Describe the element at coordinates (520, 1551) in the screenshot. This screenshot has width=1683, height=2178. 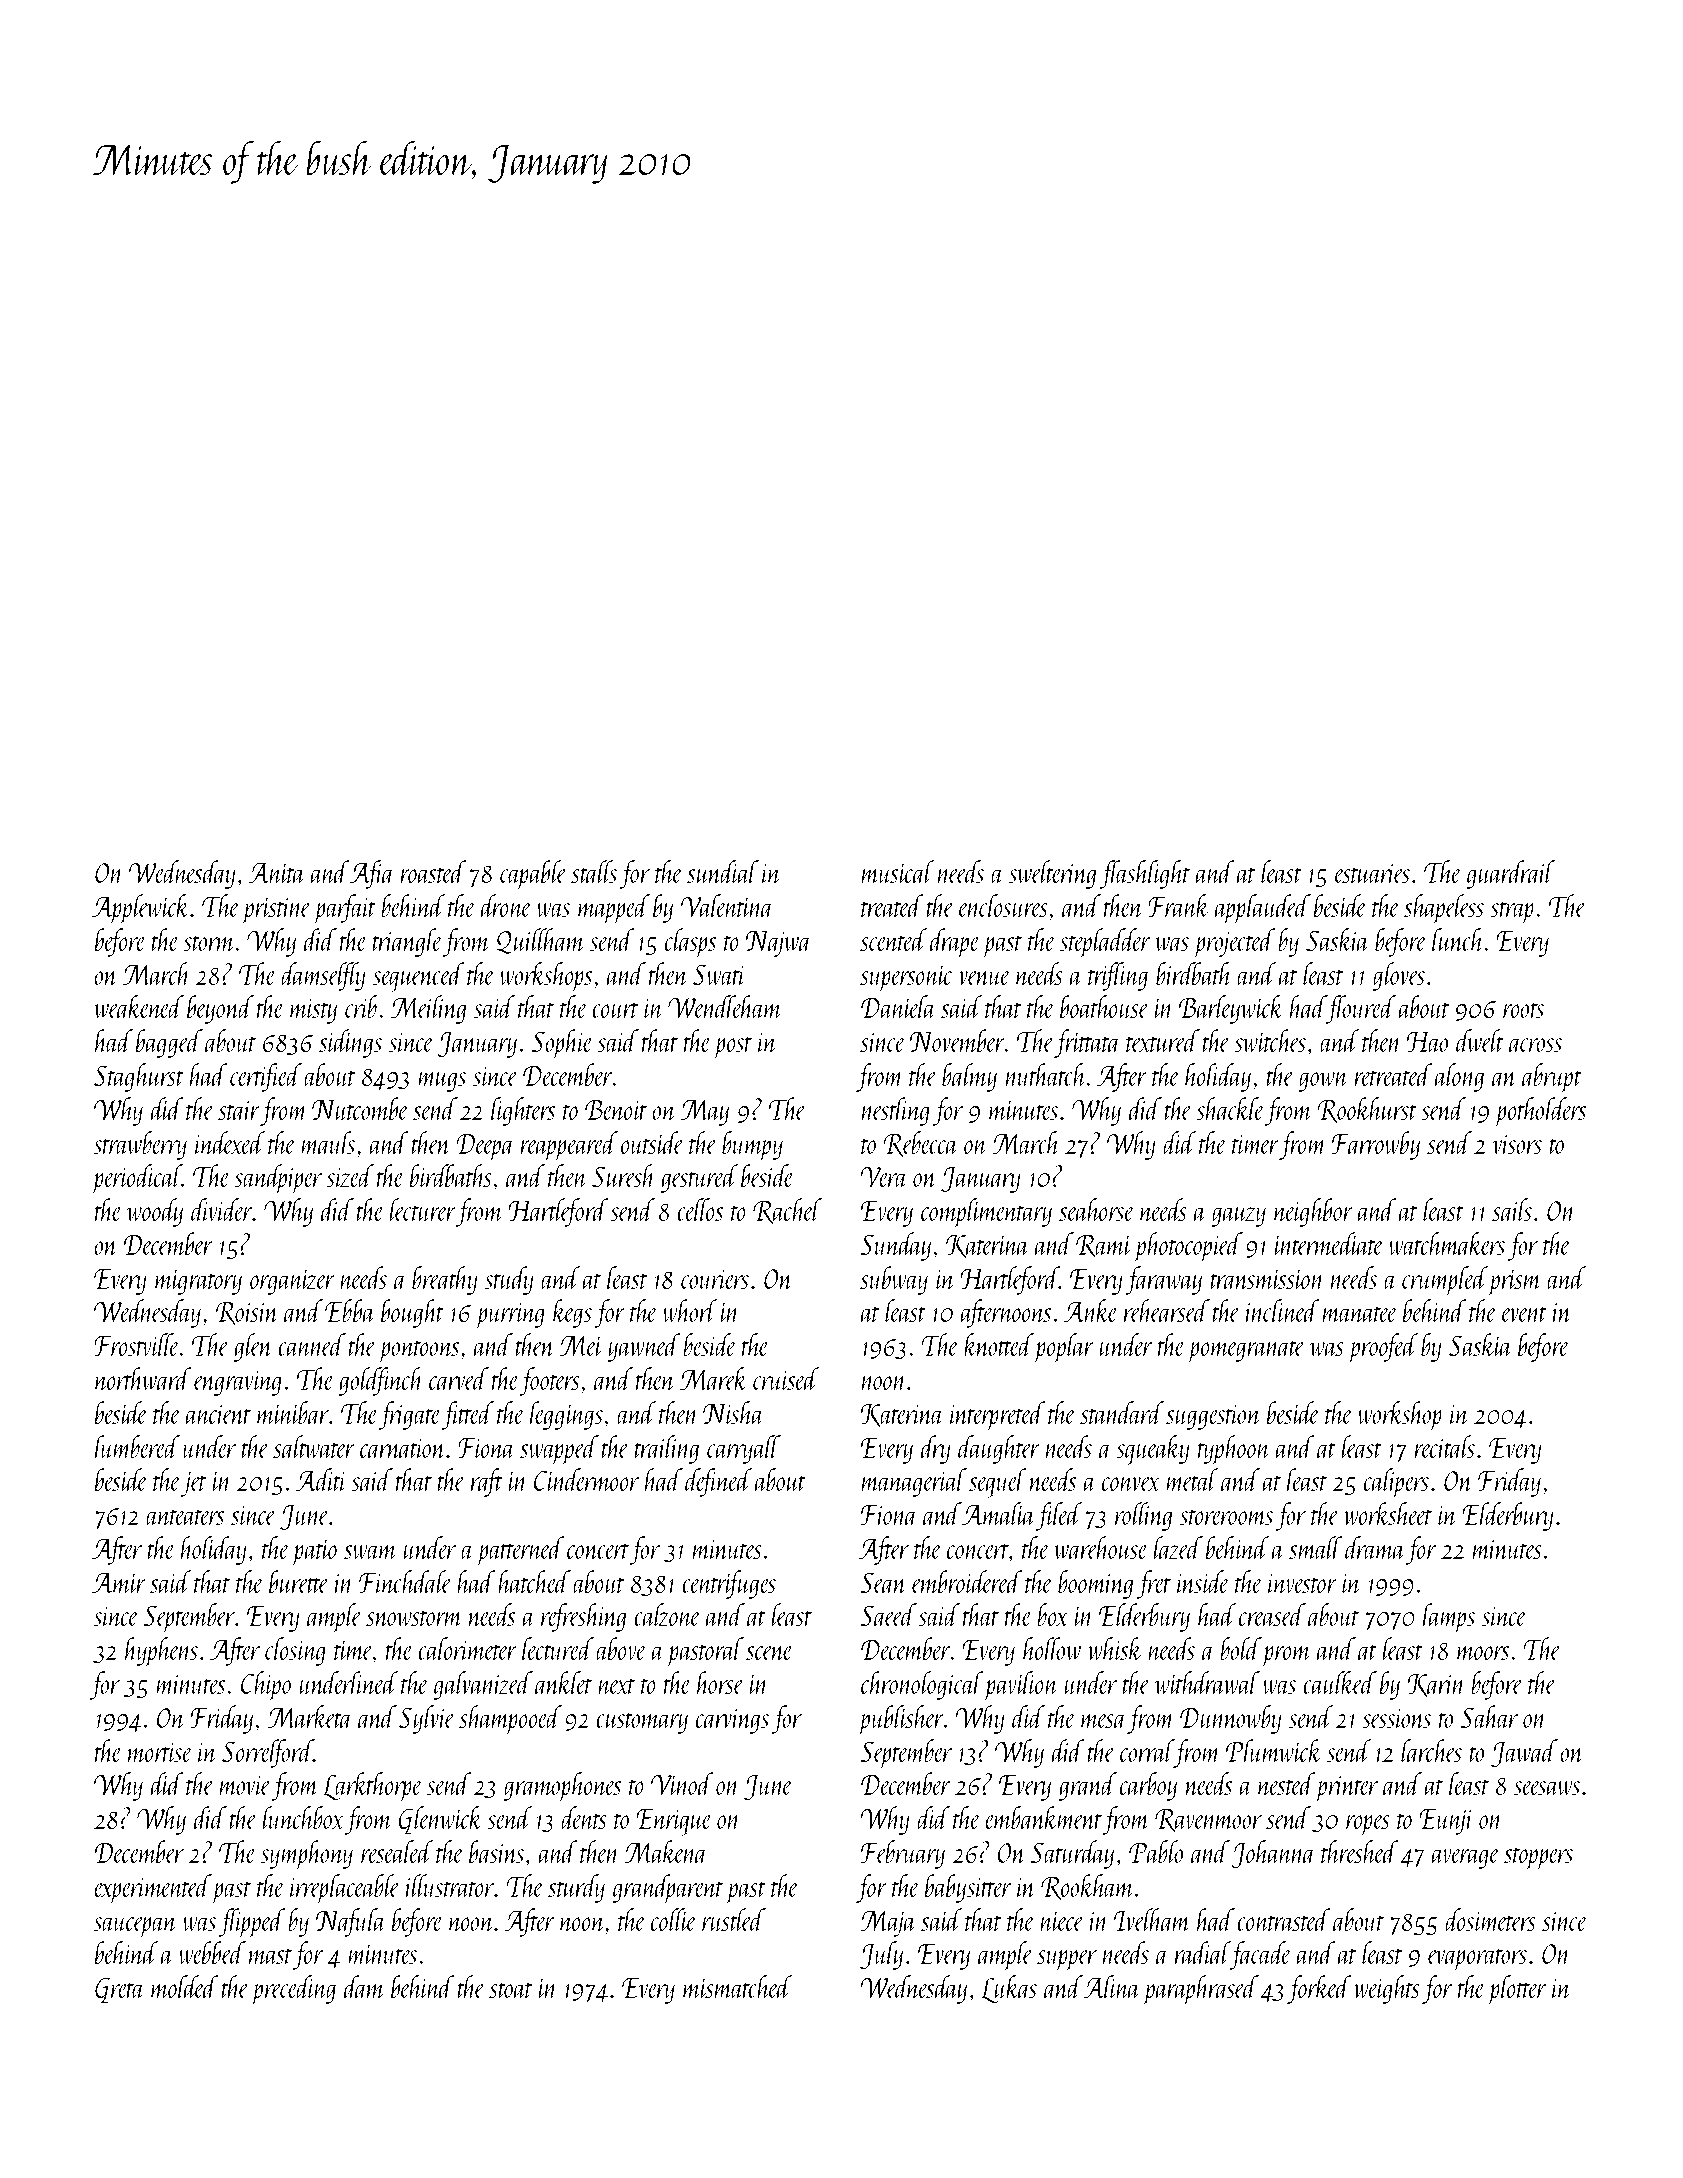
I see `patterned` at that location.
